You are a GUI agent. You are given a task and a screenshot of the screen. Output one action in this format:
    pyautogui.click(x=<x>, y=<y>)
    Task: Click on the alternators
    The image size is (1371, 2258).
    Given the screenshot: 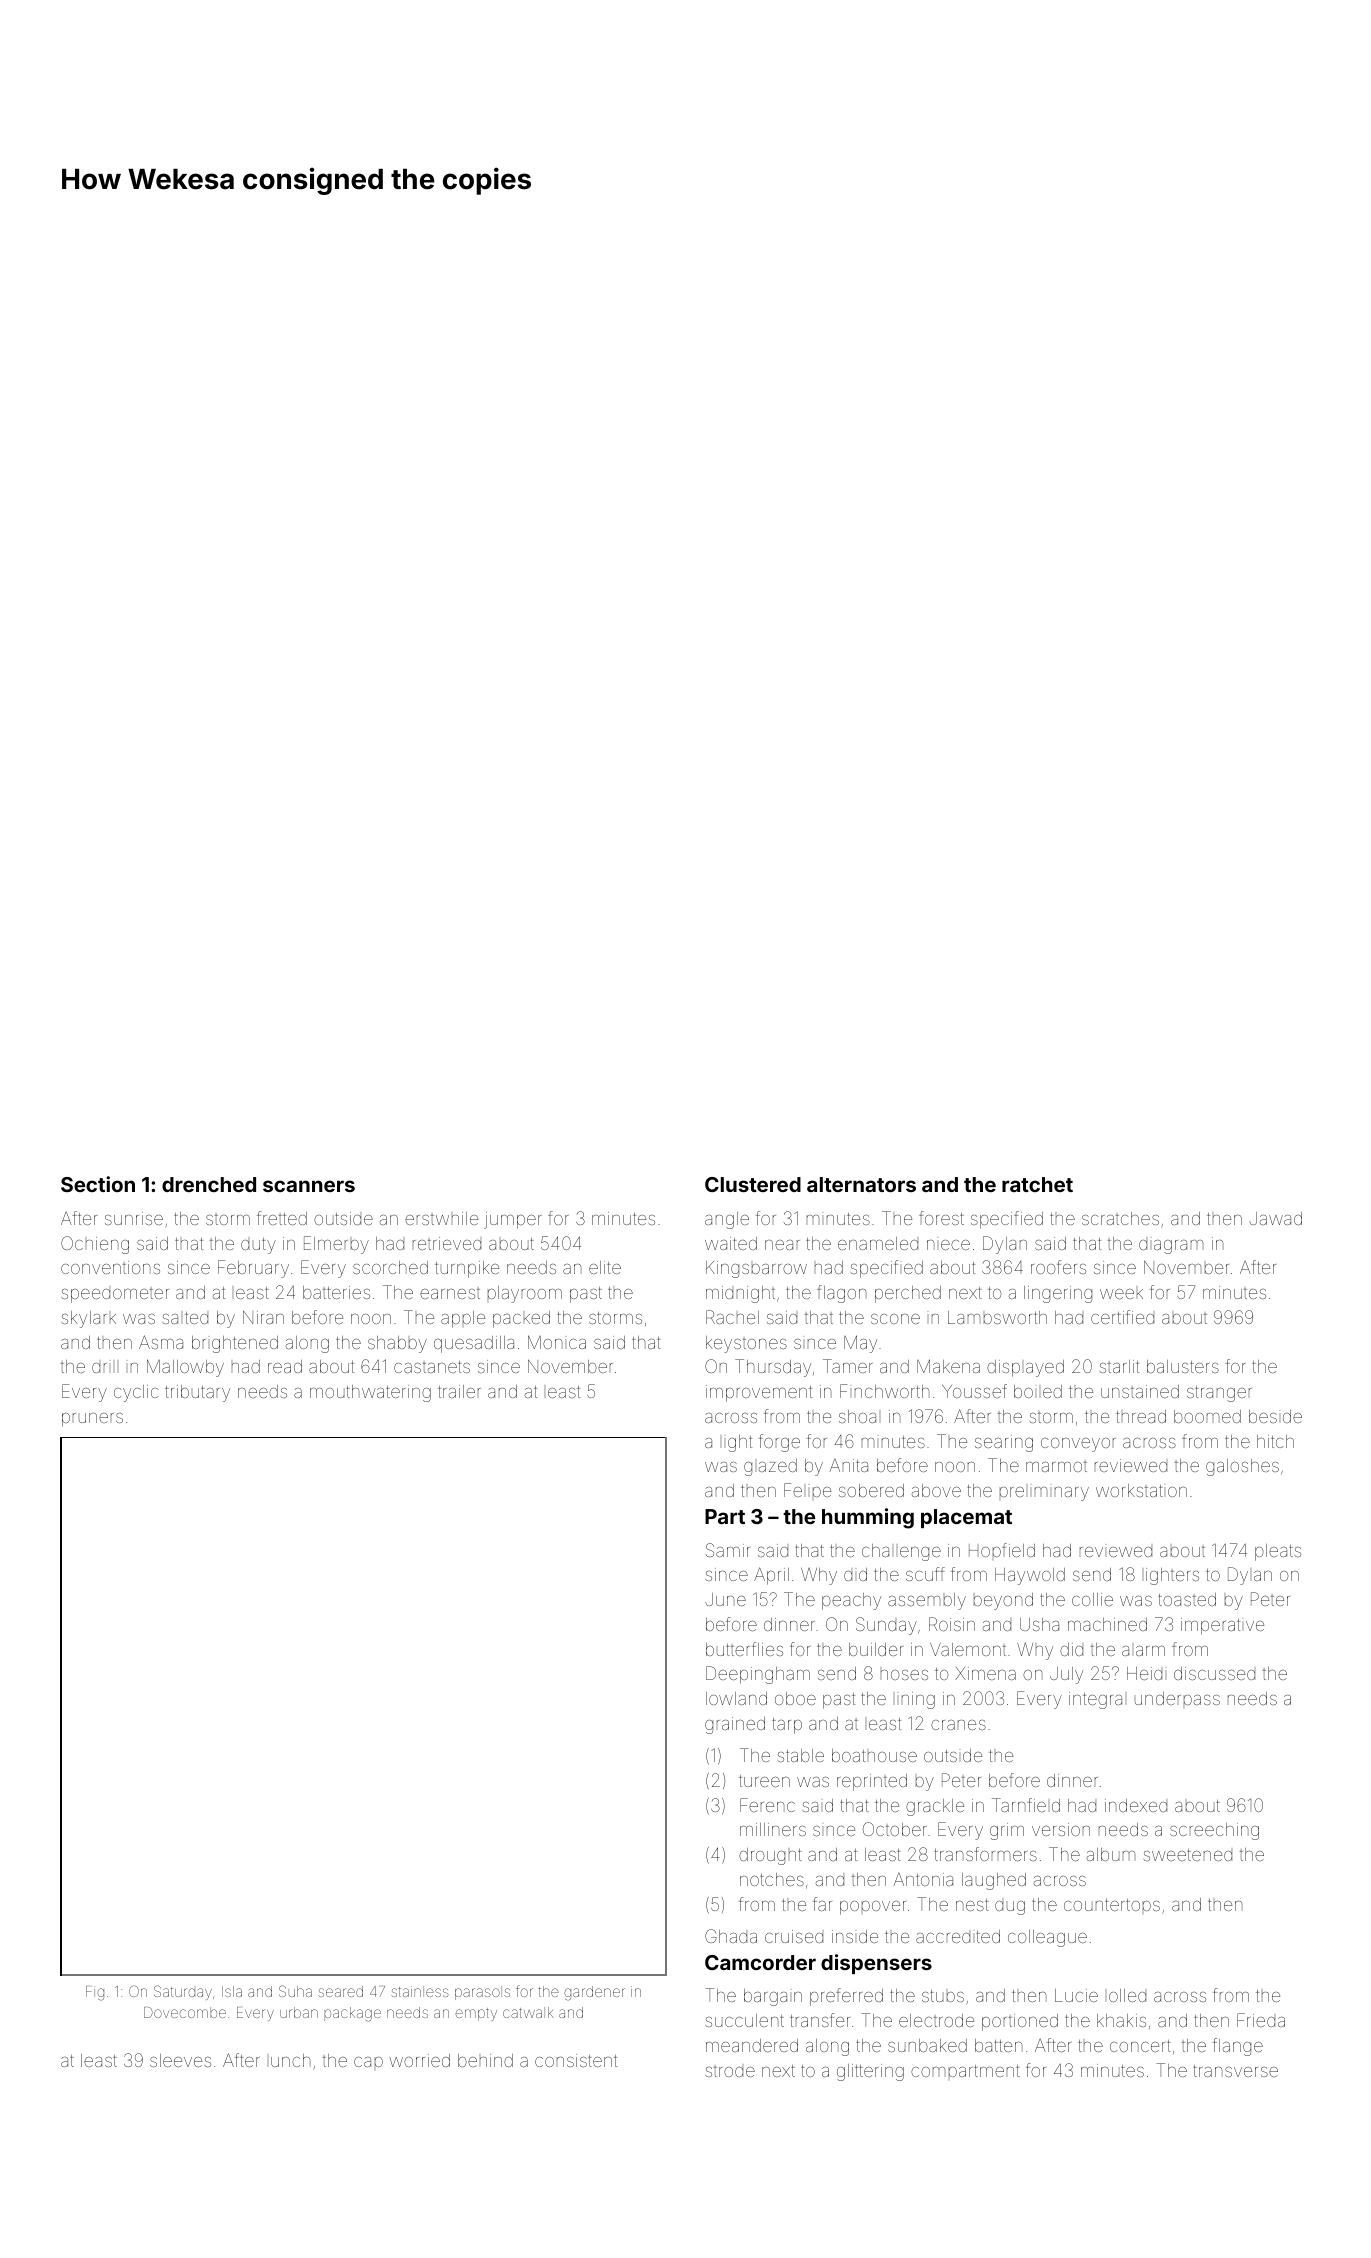 What is the action you would take?
    pyautogui.click(x=861, y=1184)
